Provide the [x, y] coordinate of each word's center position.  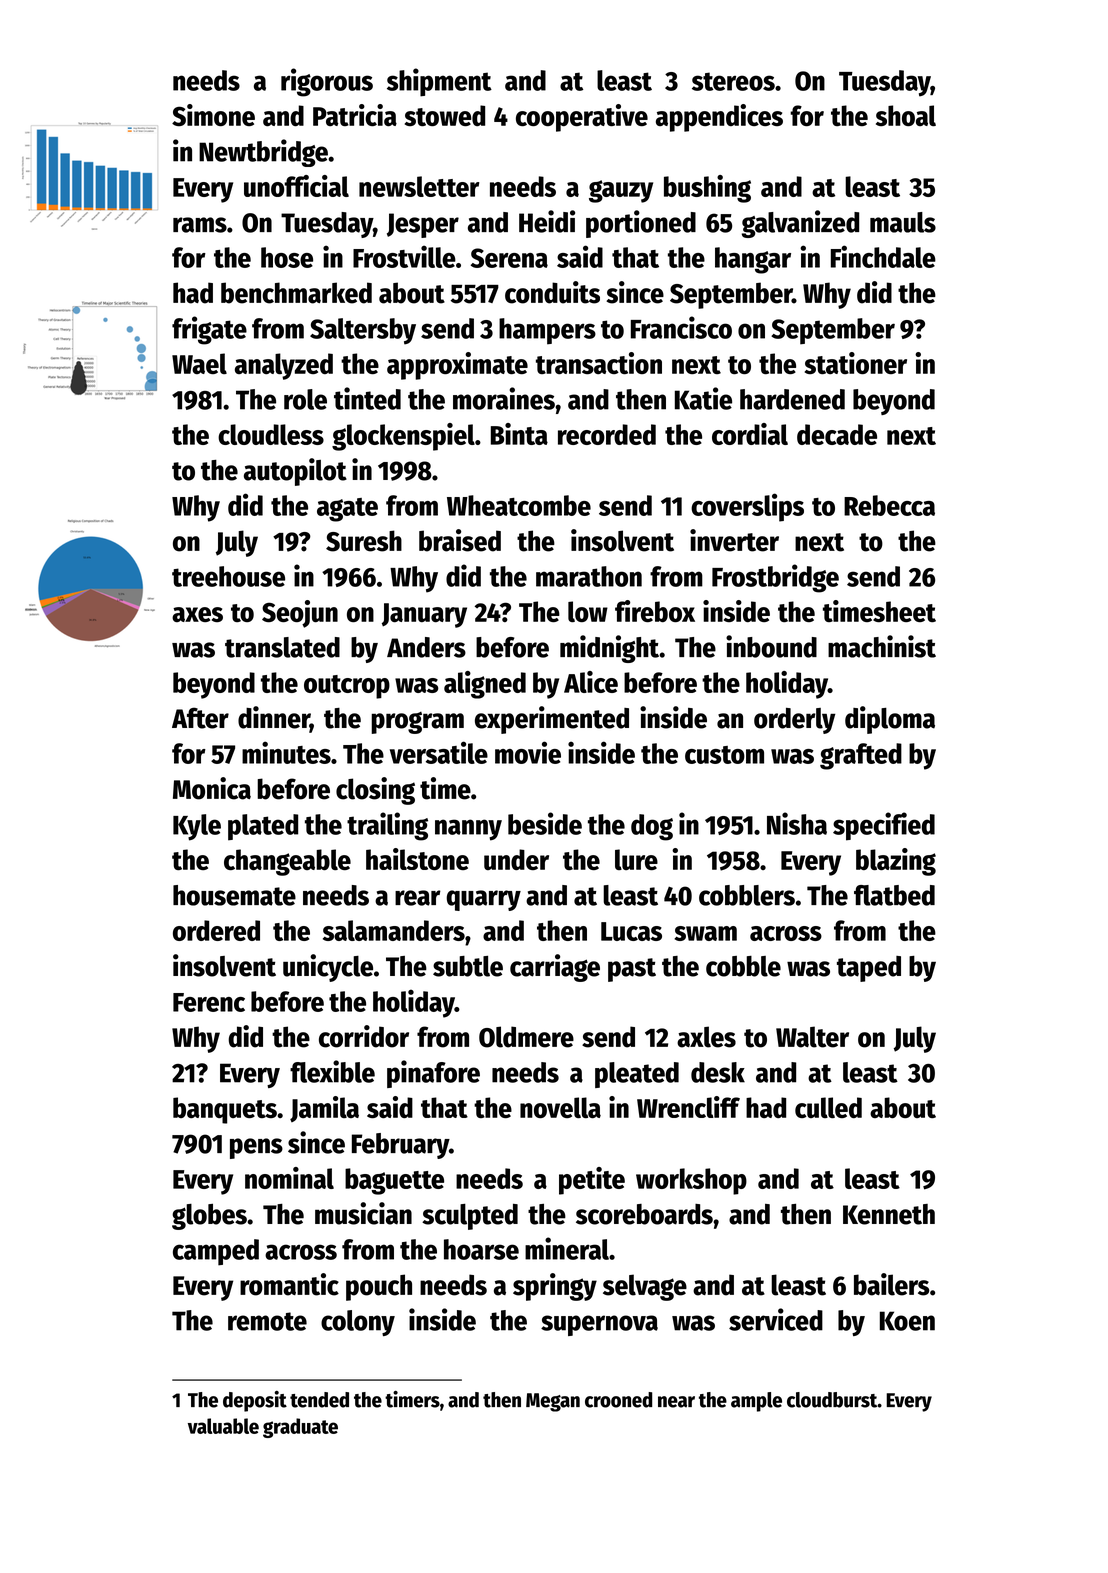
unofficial [296, 186]
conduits [552, 292]
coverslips [747, 507]
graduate [300, 1428]
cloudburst [832, 1400]
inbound [771, 646]
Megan [553, 1402]
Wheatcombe [519, 505]
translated [282, 647]
